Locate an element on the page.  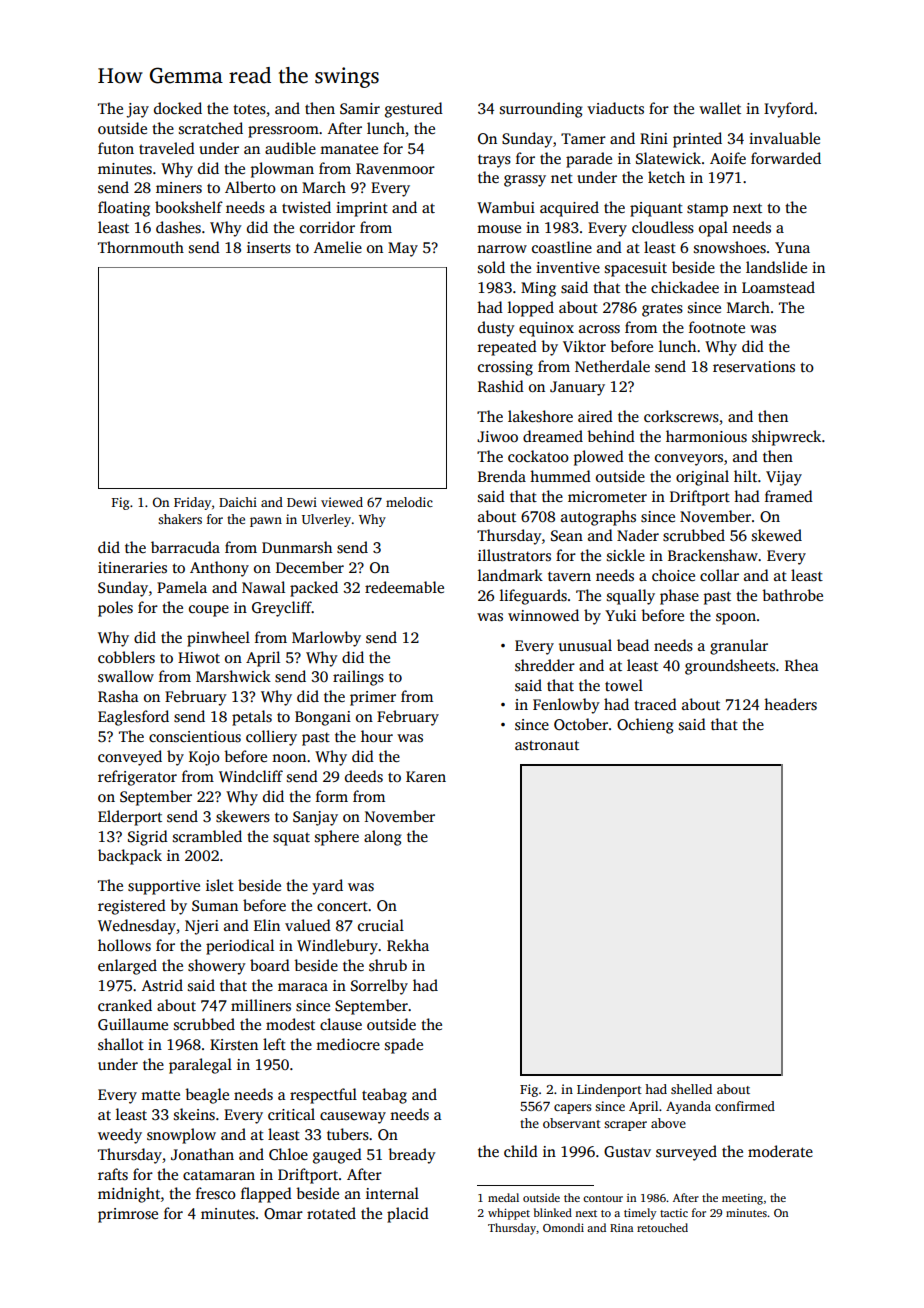
bead is located at coordinates (633, 645).
